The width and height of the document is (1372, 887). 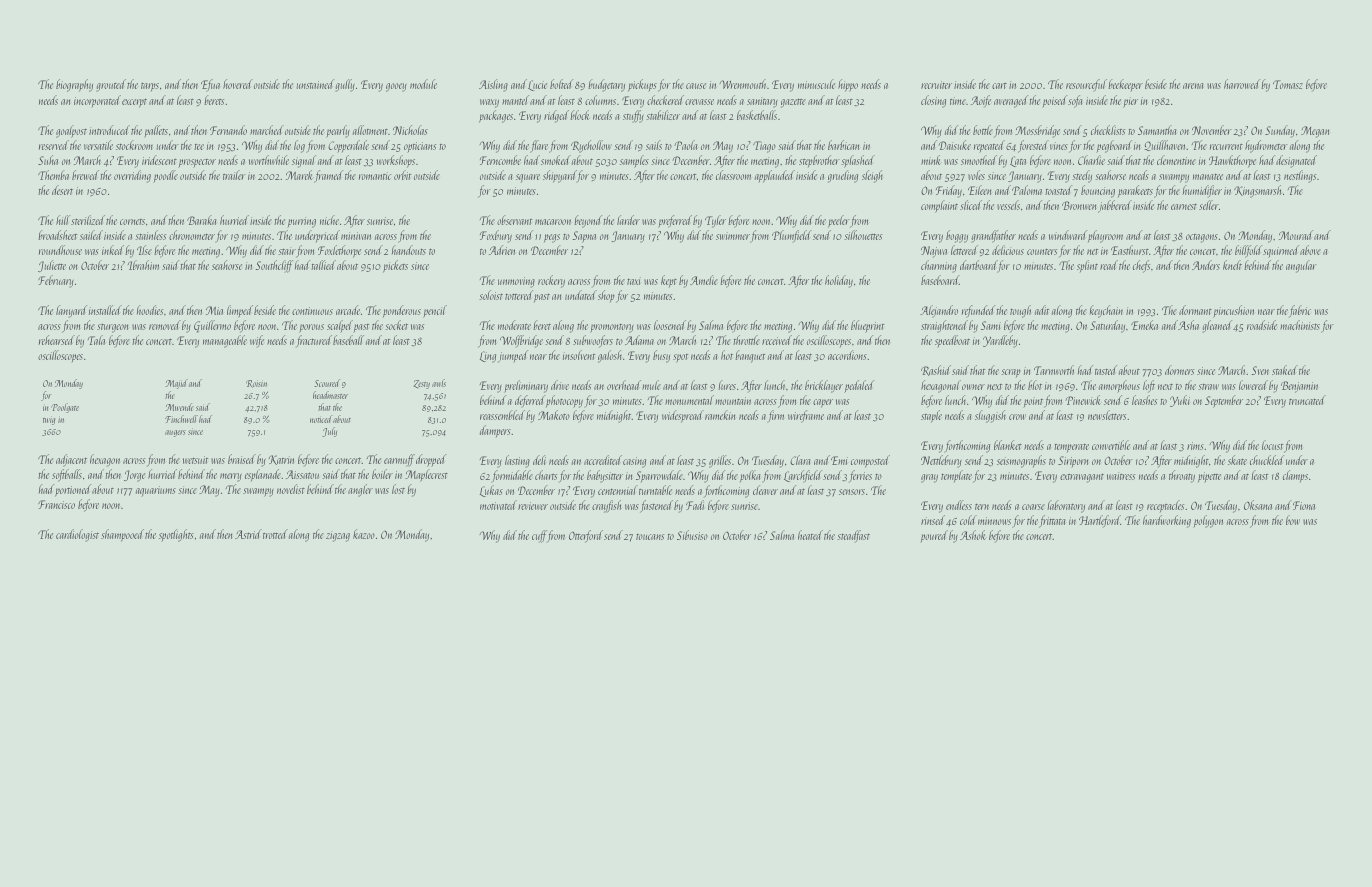 I want to click on cardiologist, so click(x=77, y=535).
